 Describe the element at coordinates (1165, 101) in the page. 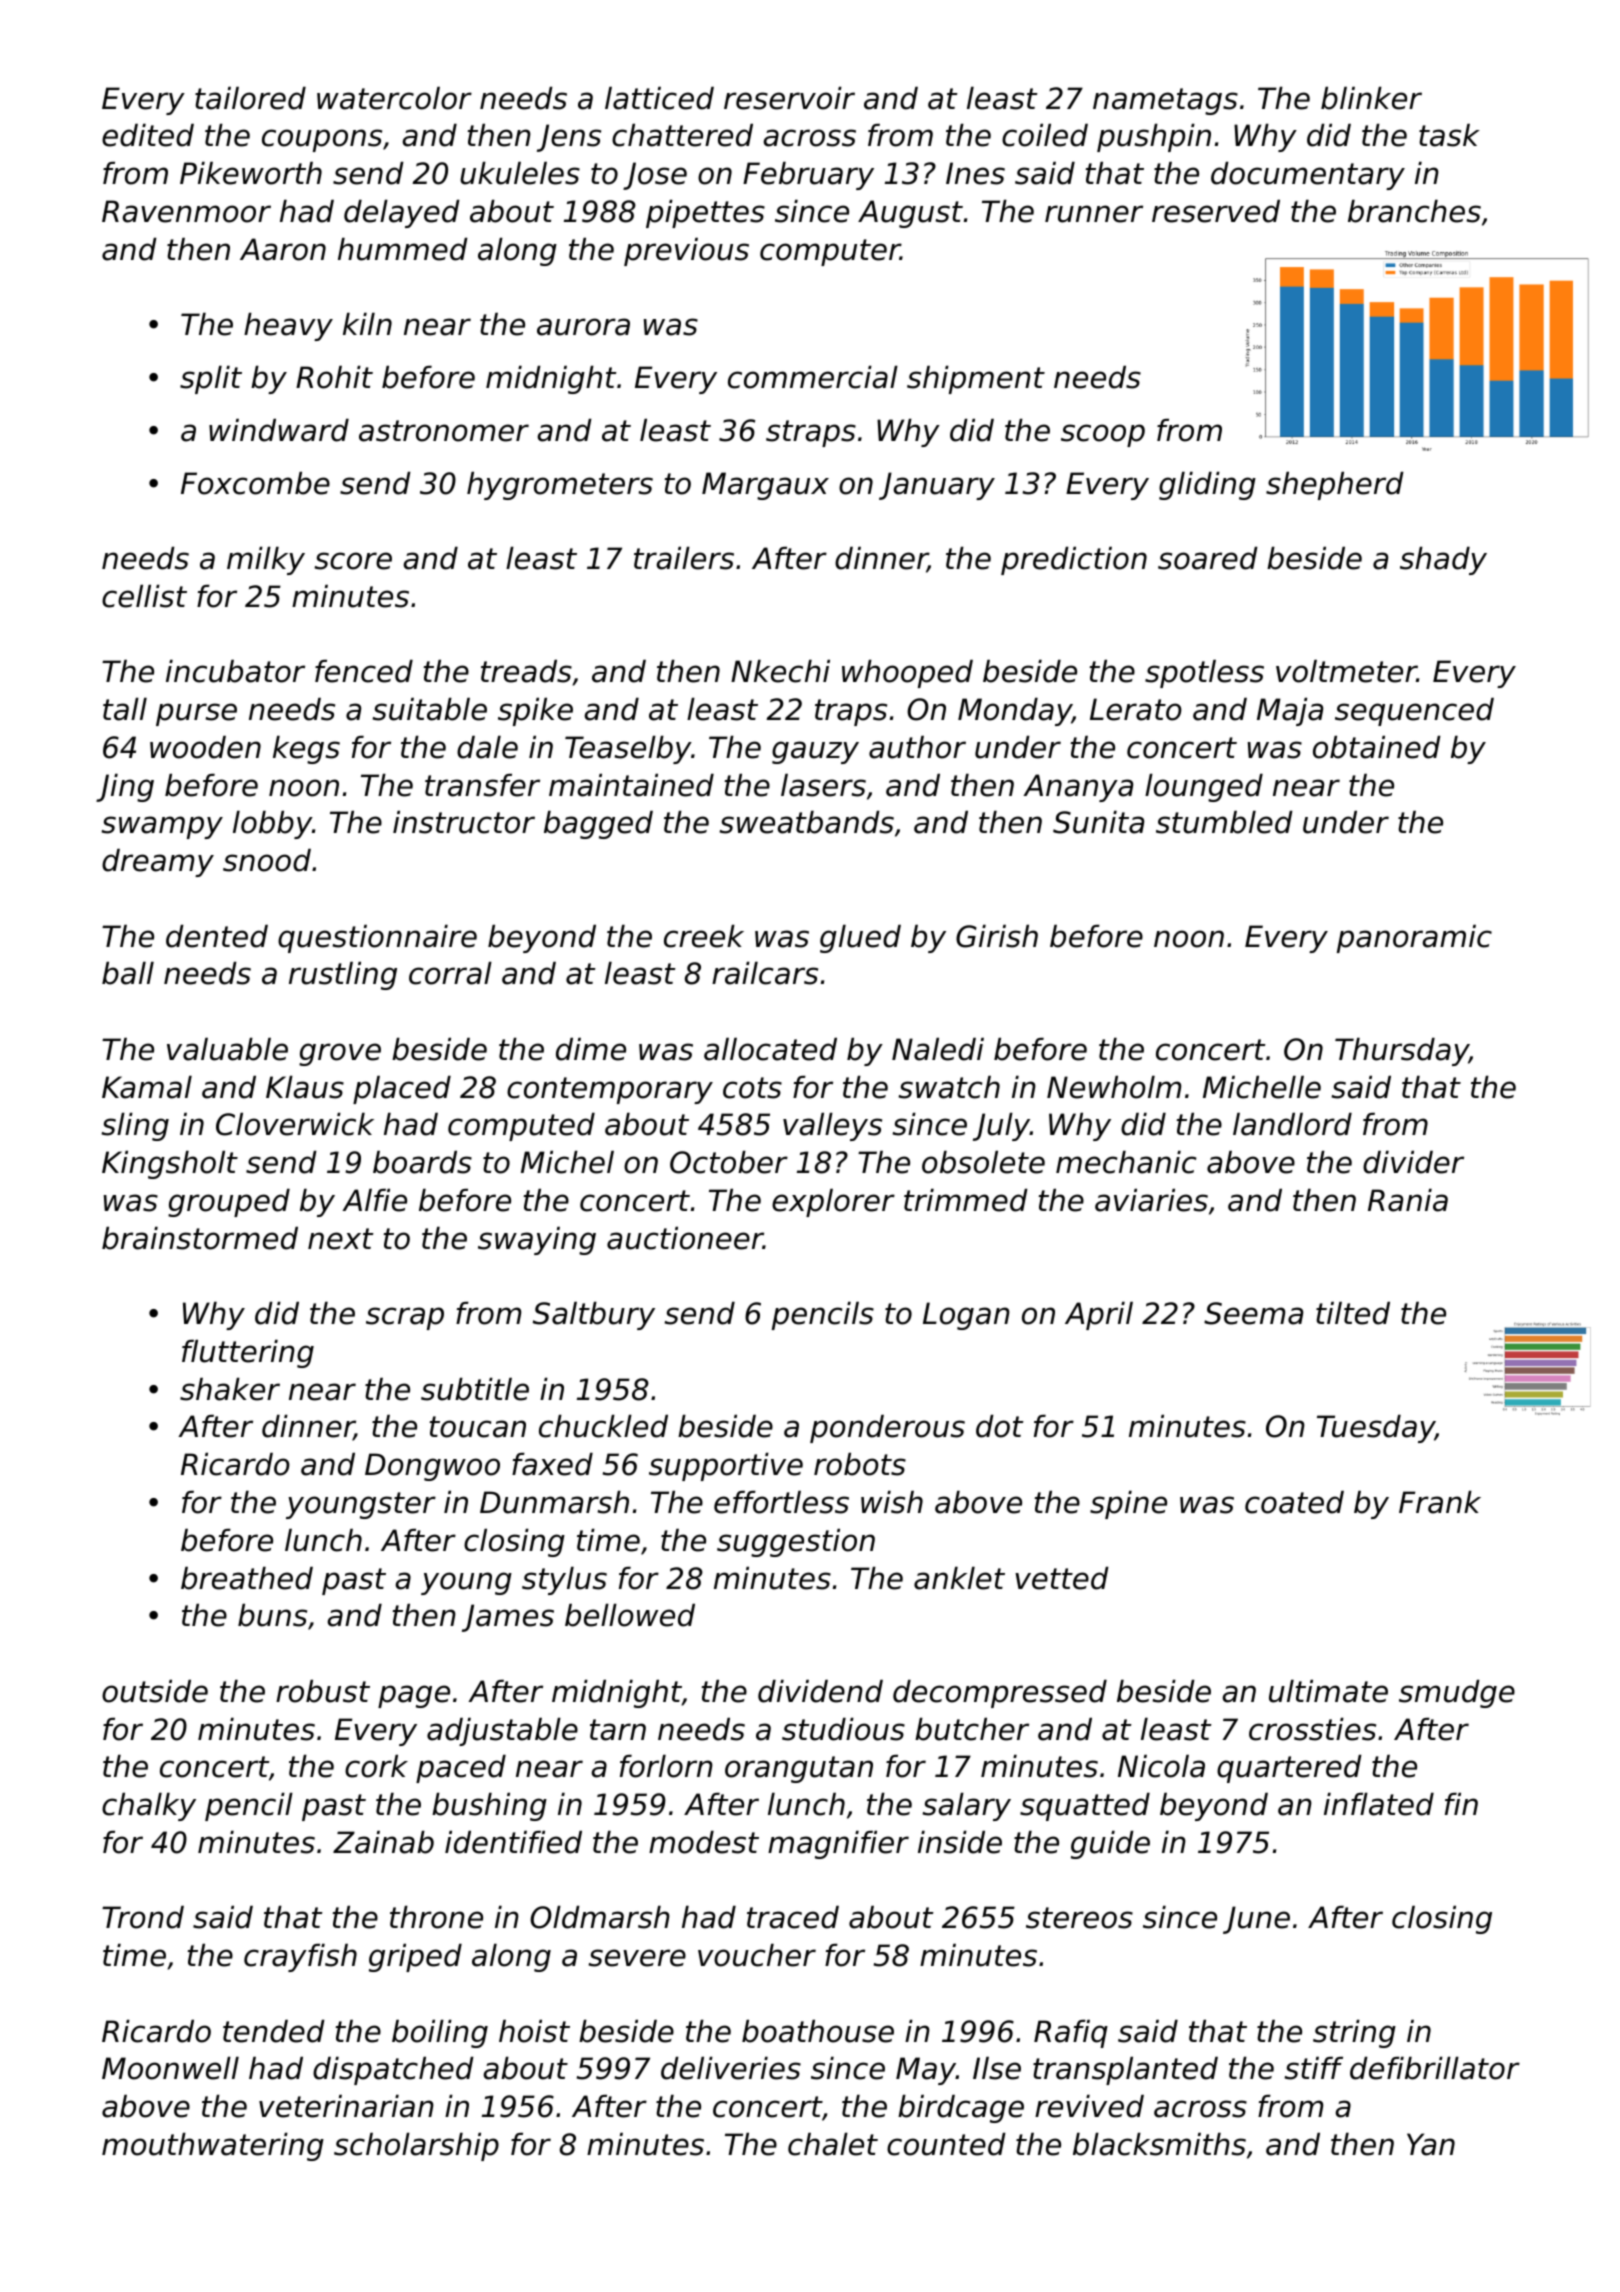

I see `nametags` at that location.
